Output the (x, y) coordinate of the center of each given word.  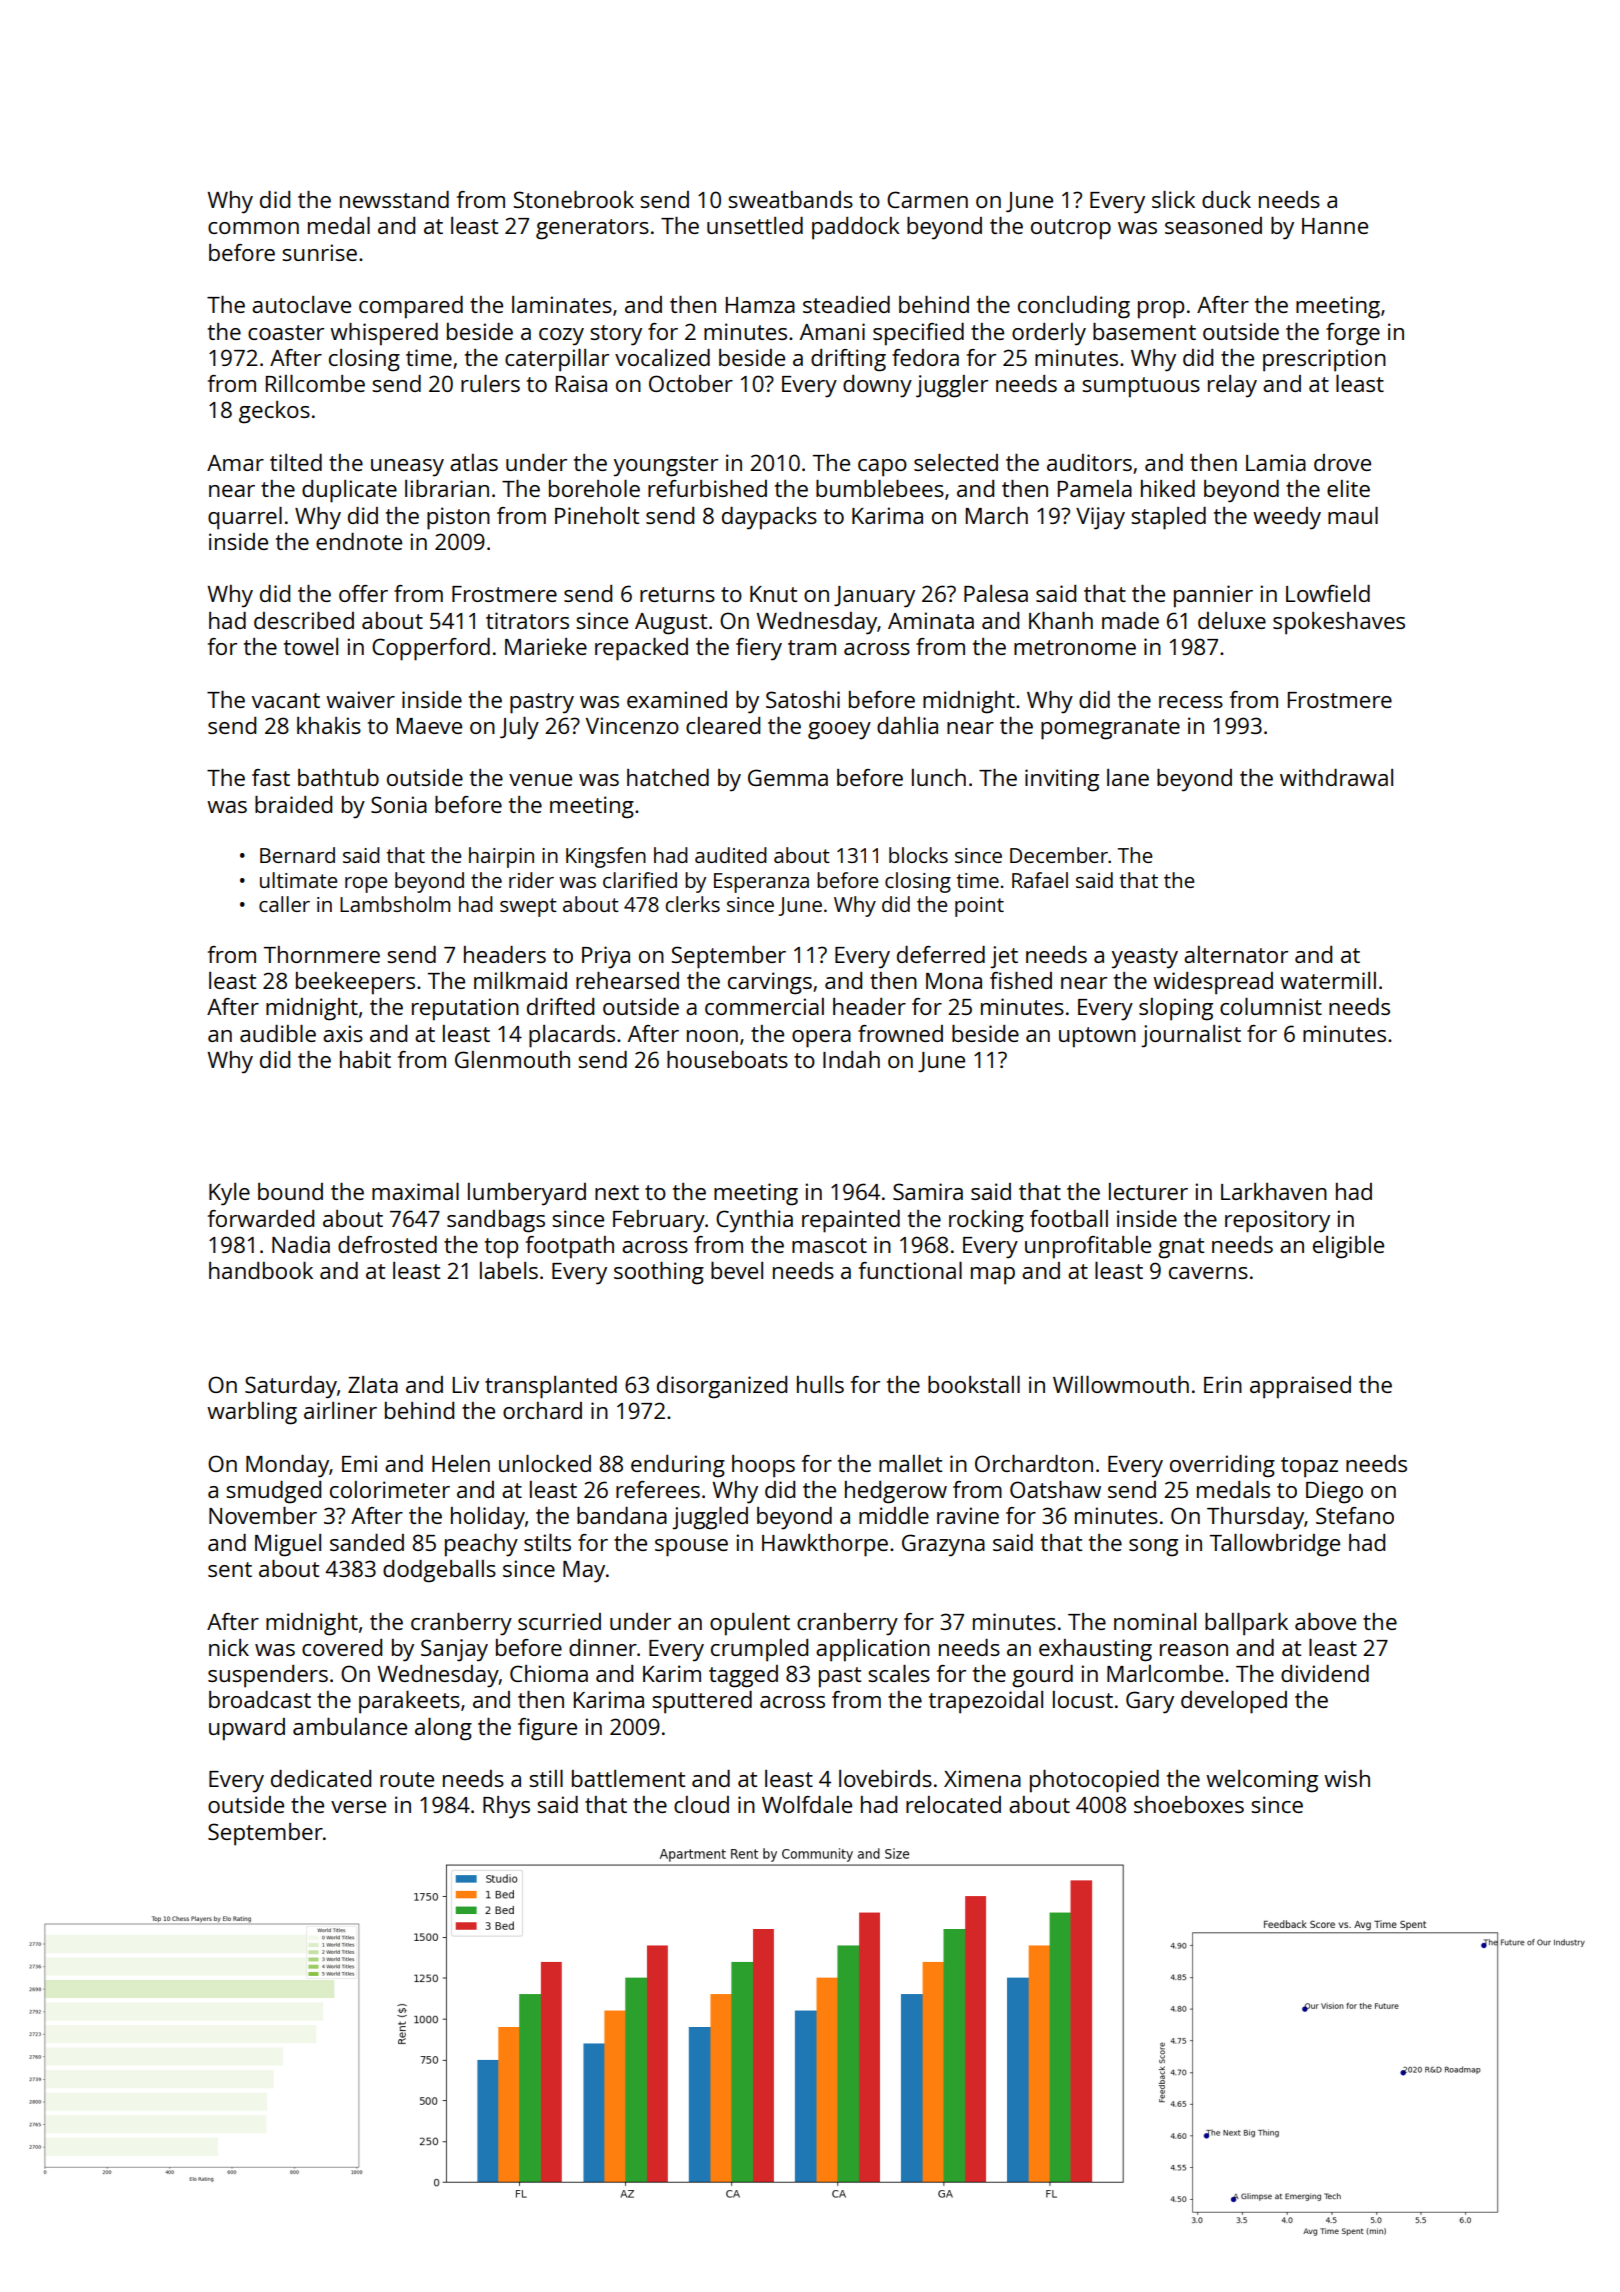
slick (1173, 199)
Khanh (1061, 620)
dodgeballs (439, 1571)
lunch (939, 777)
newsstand (394, 199)
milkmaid (520, 980)
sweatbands (790, 199)
